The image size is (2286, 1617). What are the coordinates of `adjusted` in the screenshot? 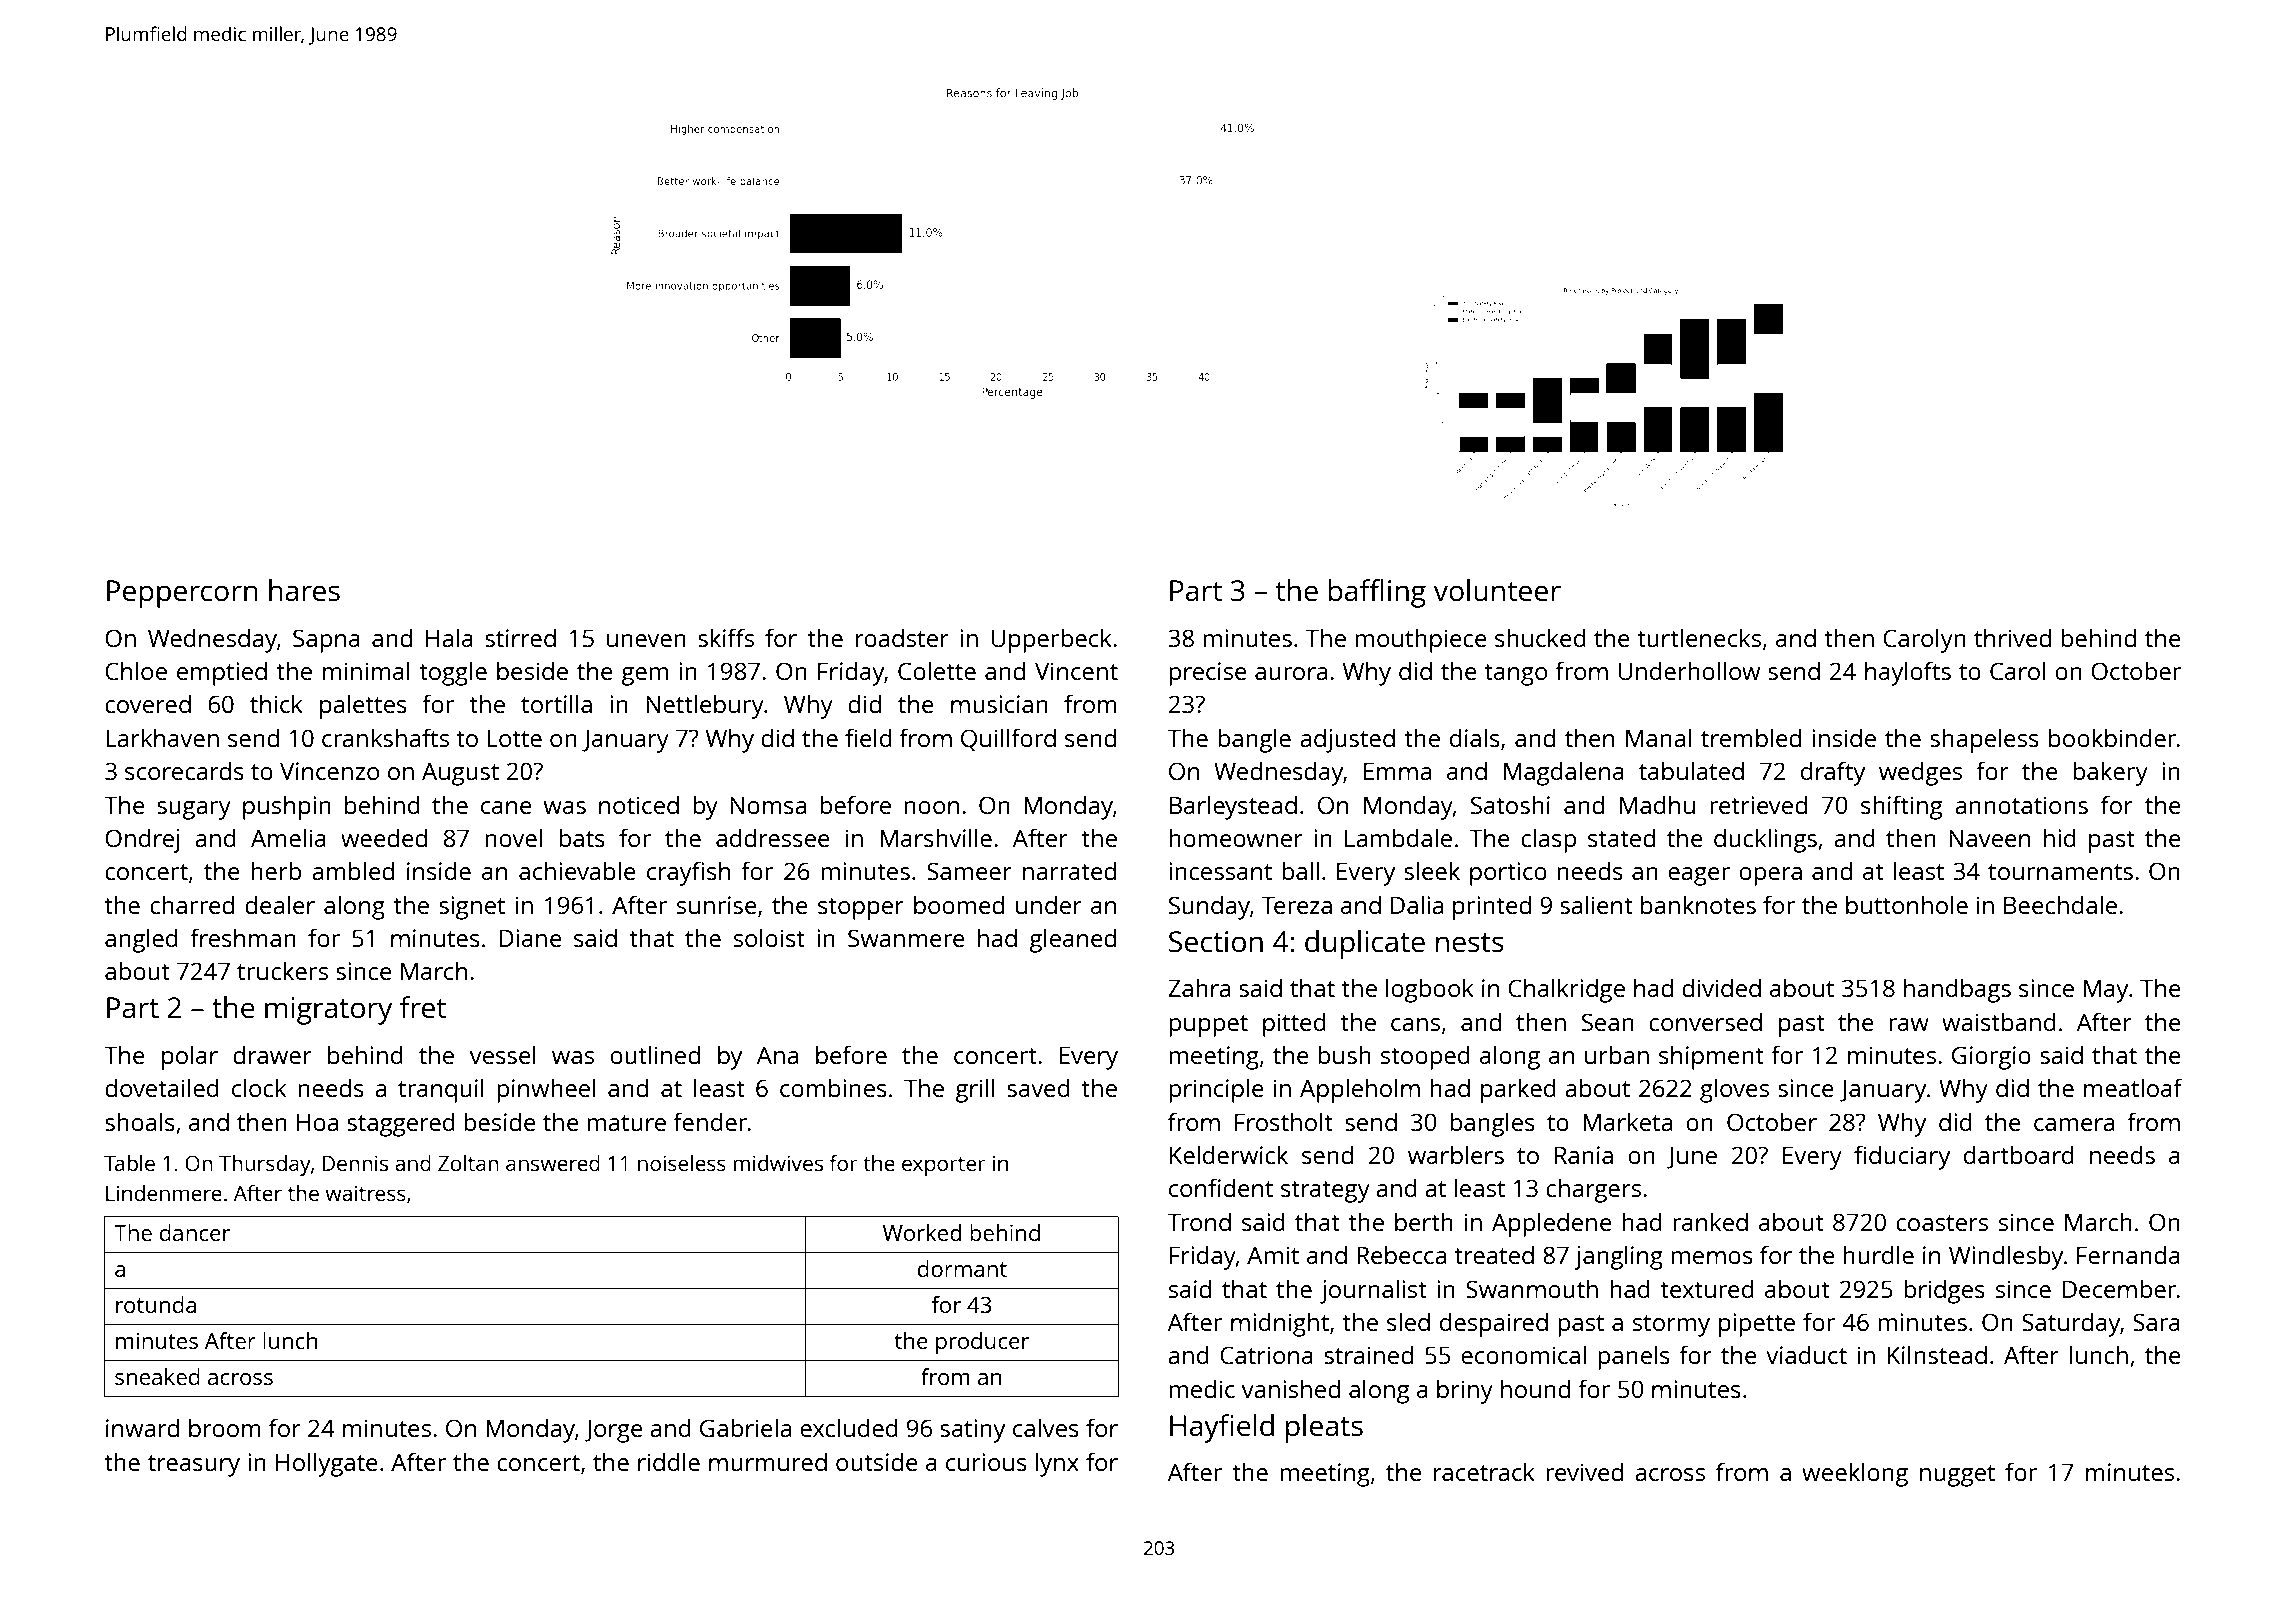 It's located at (1347, 740).
